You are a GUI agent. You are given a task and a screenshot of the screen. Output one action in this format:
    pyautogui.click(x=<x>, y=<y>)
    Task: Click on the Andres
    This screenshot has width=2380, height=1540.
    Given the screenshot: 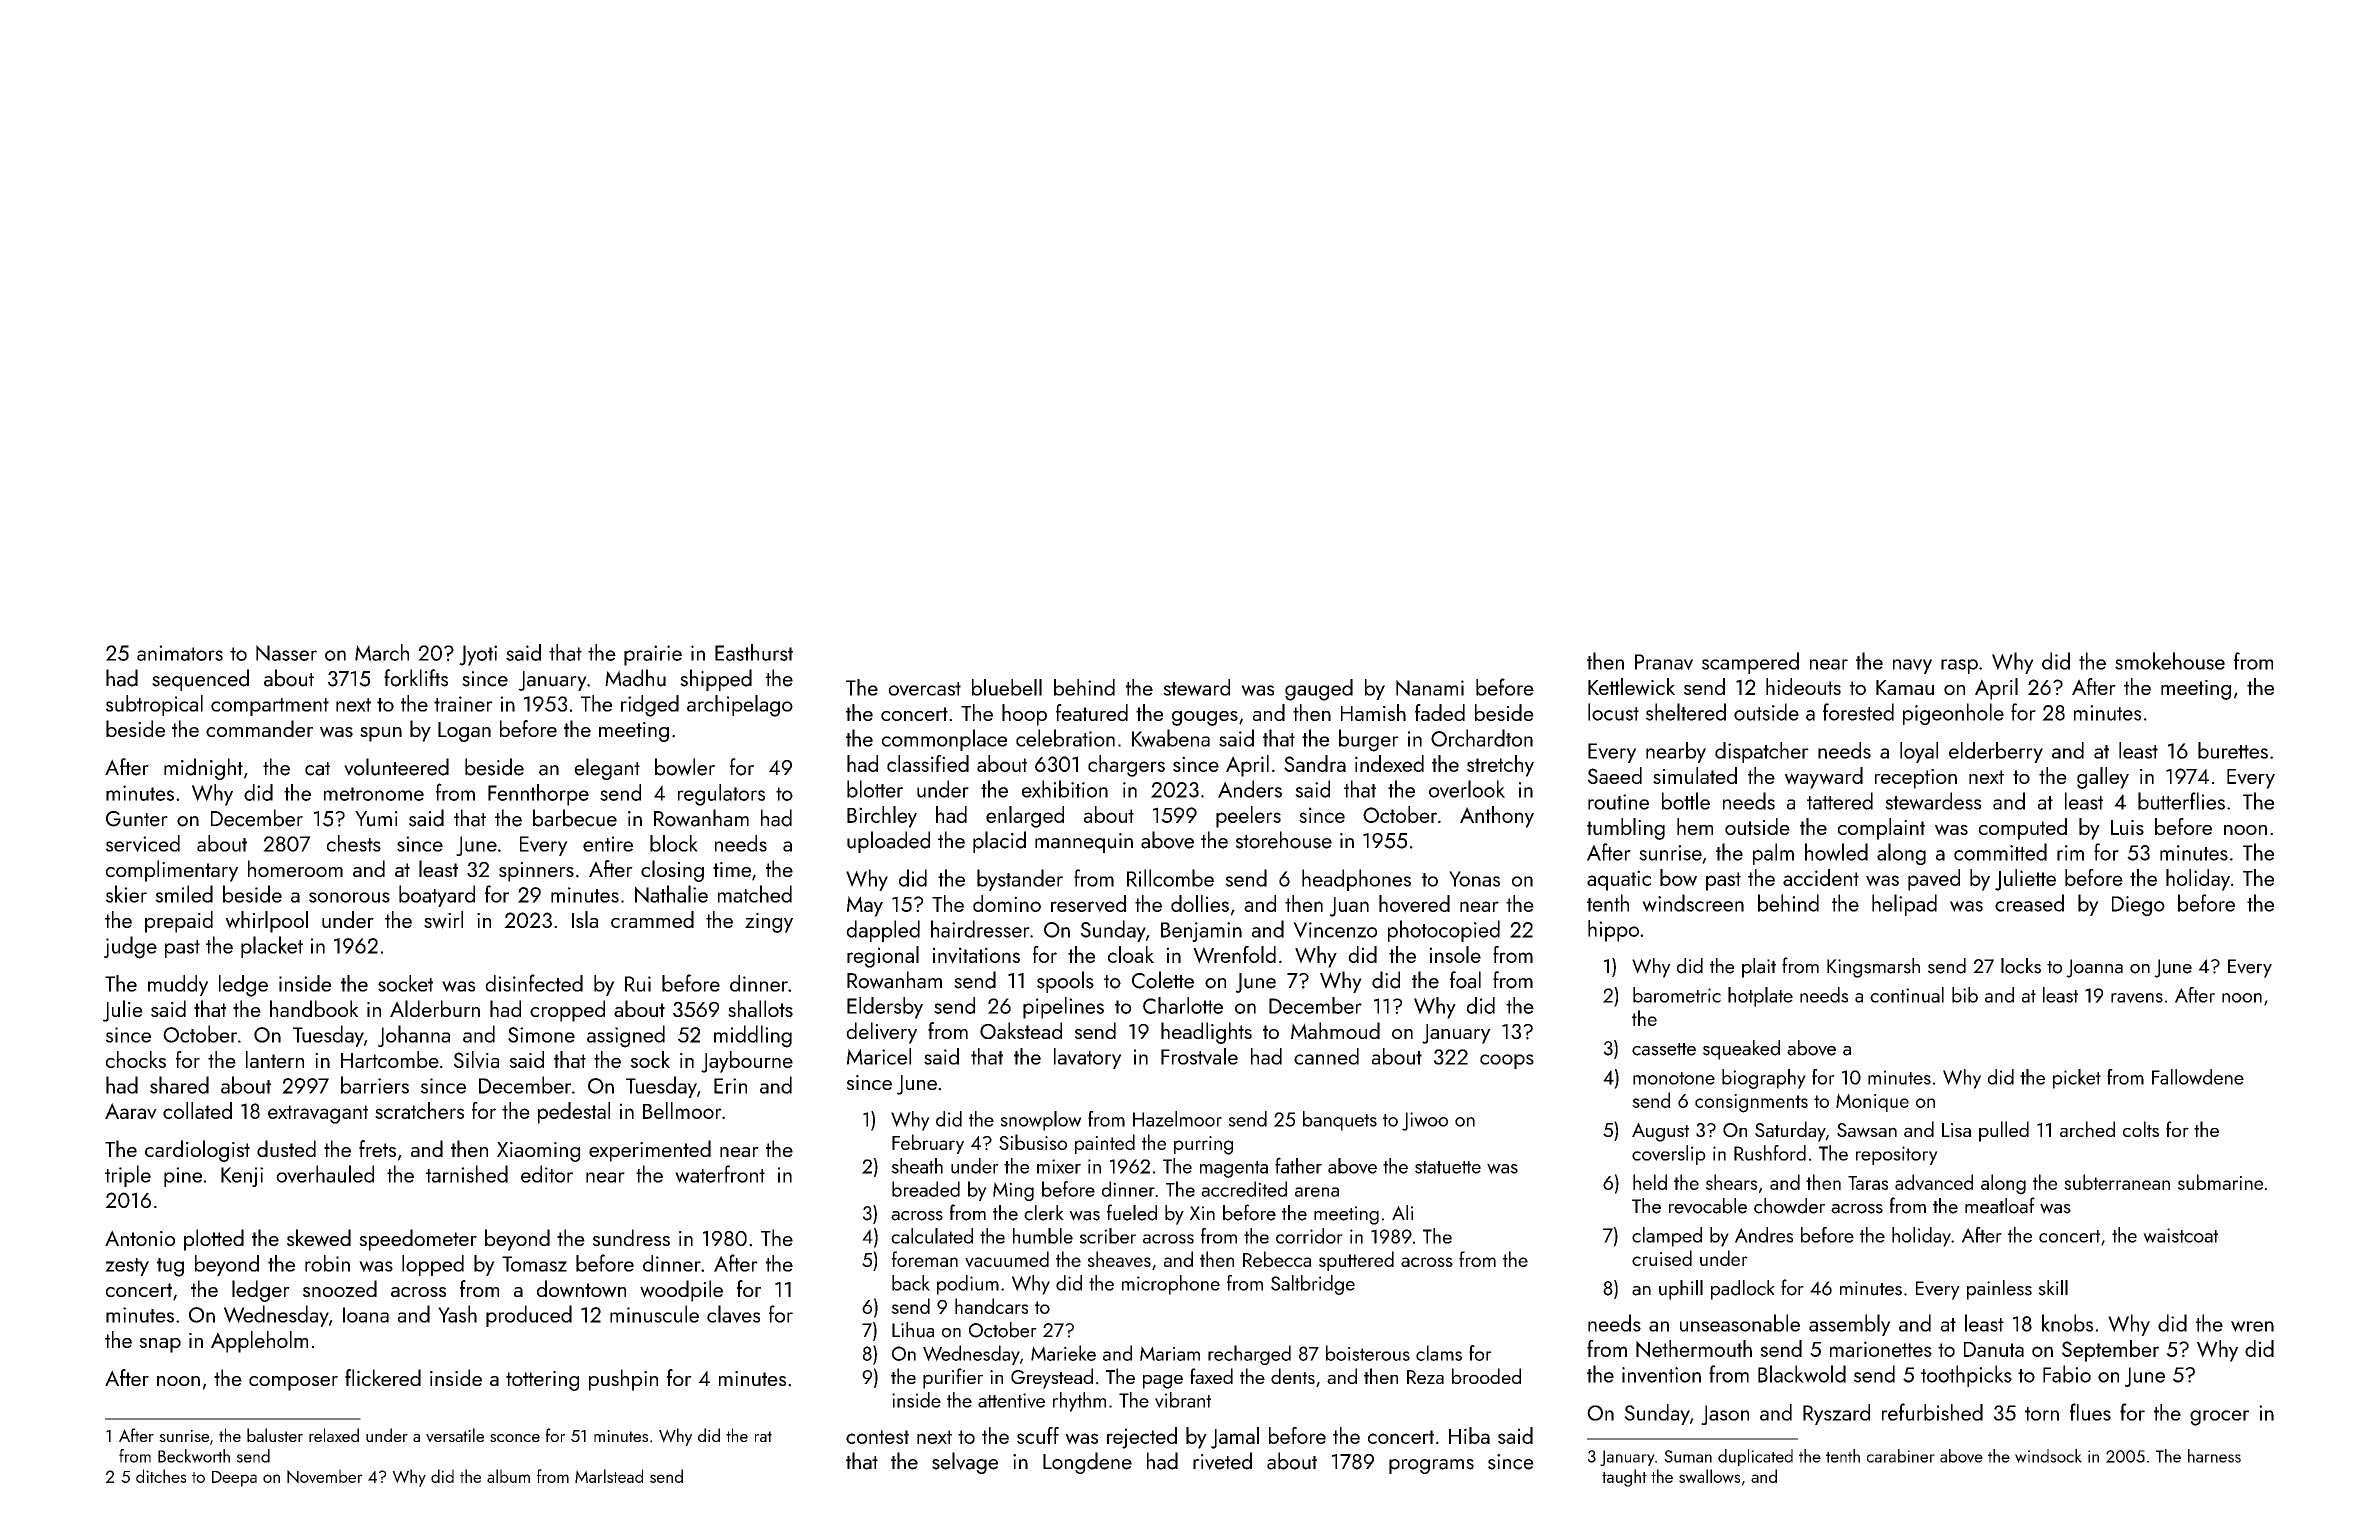 What is the action you would take?
    pyautogui.click(x=1764, y=1235)
